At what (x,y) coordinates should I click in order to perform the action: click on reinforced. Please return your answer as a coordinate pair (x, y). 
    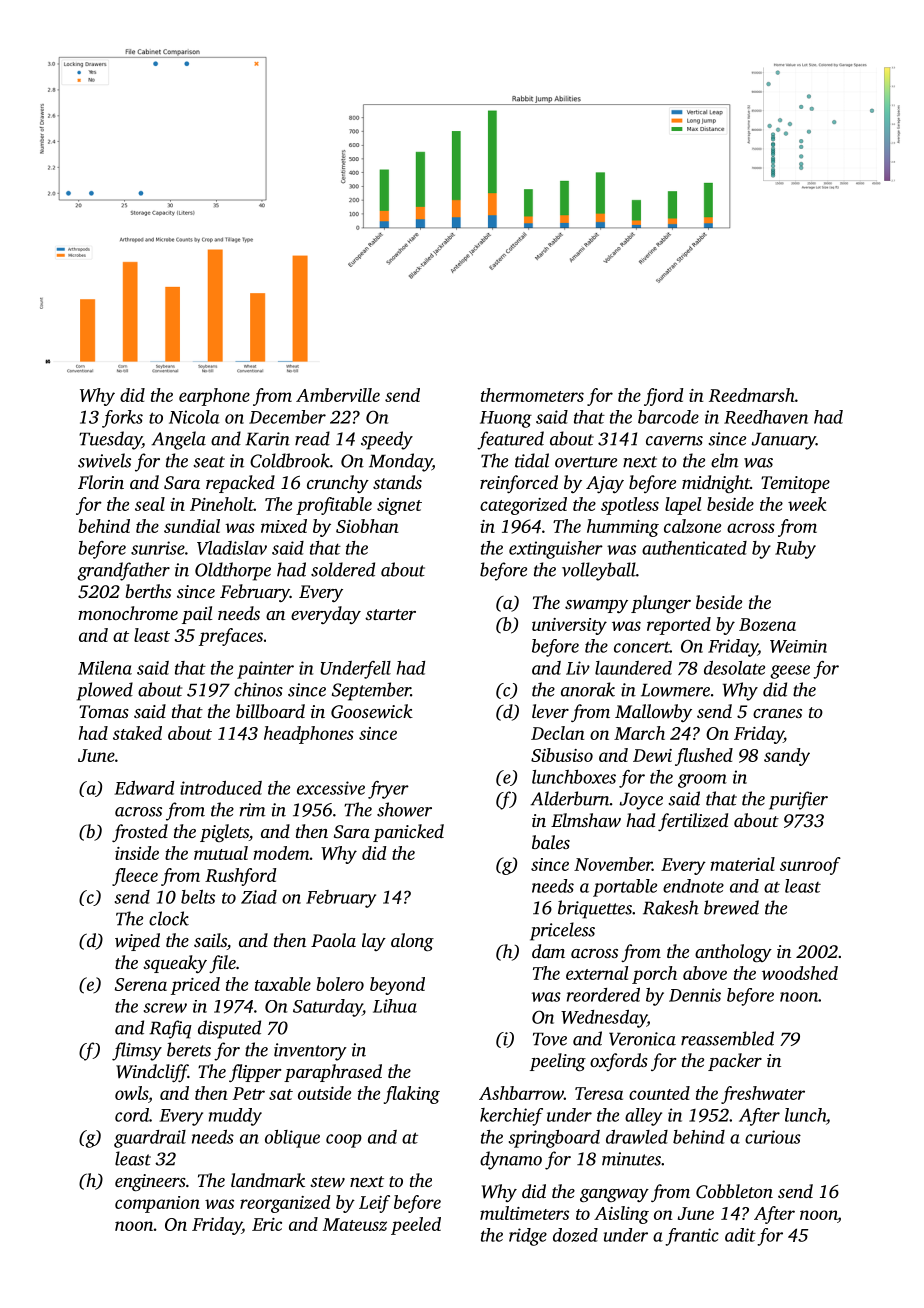
    Looking at the image, I should click on (519, 484).
